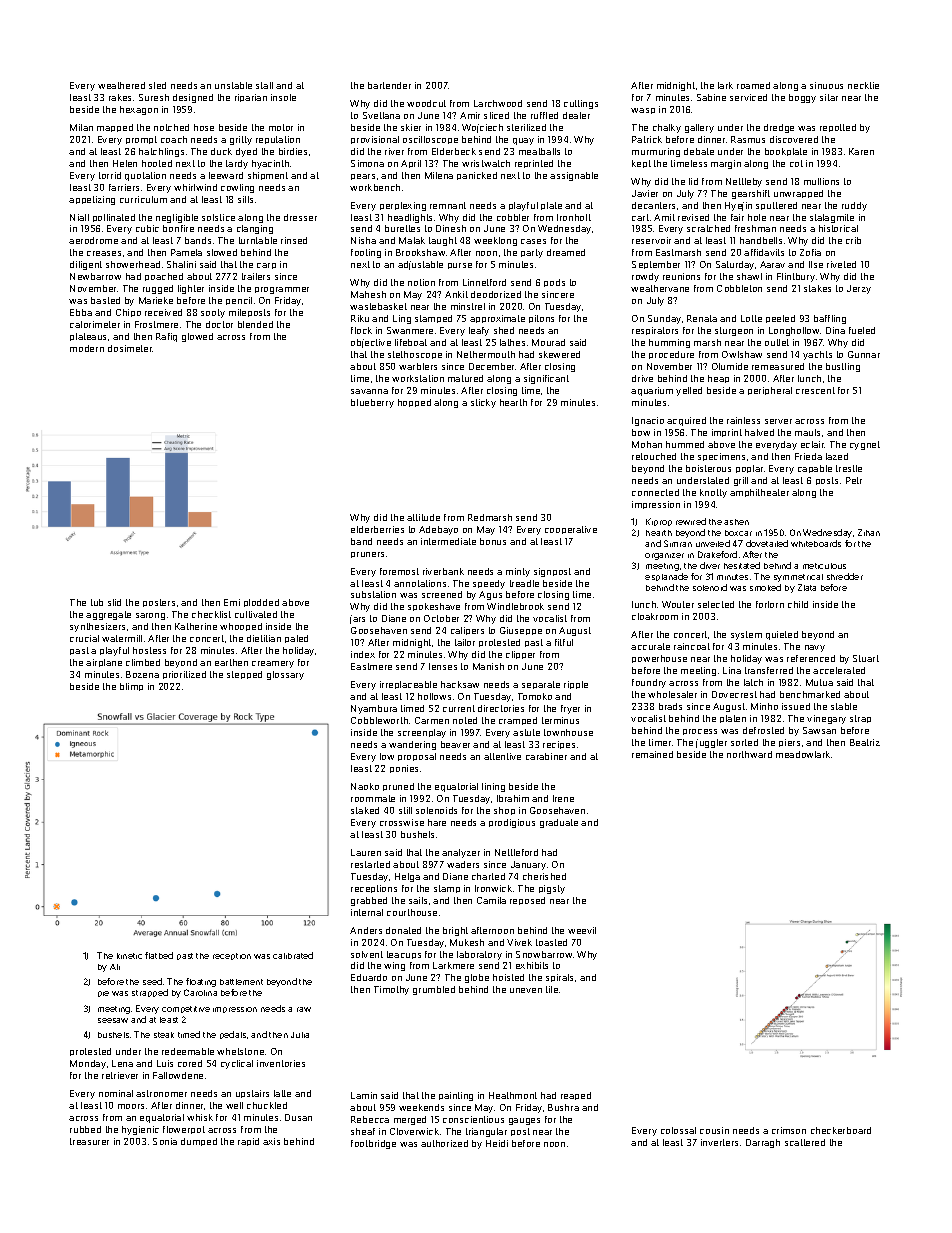 This screenshot has height=1233, width=952. Describe the element at coordinates (448, 205) in the screenshot. I see `remnant` at that location.
